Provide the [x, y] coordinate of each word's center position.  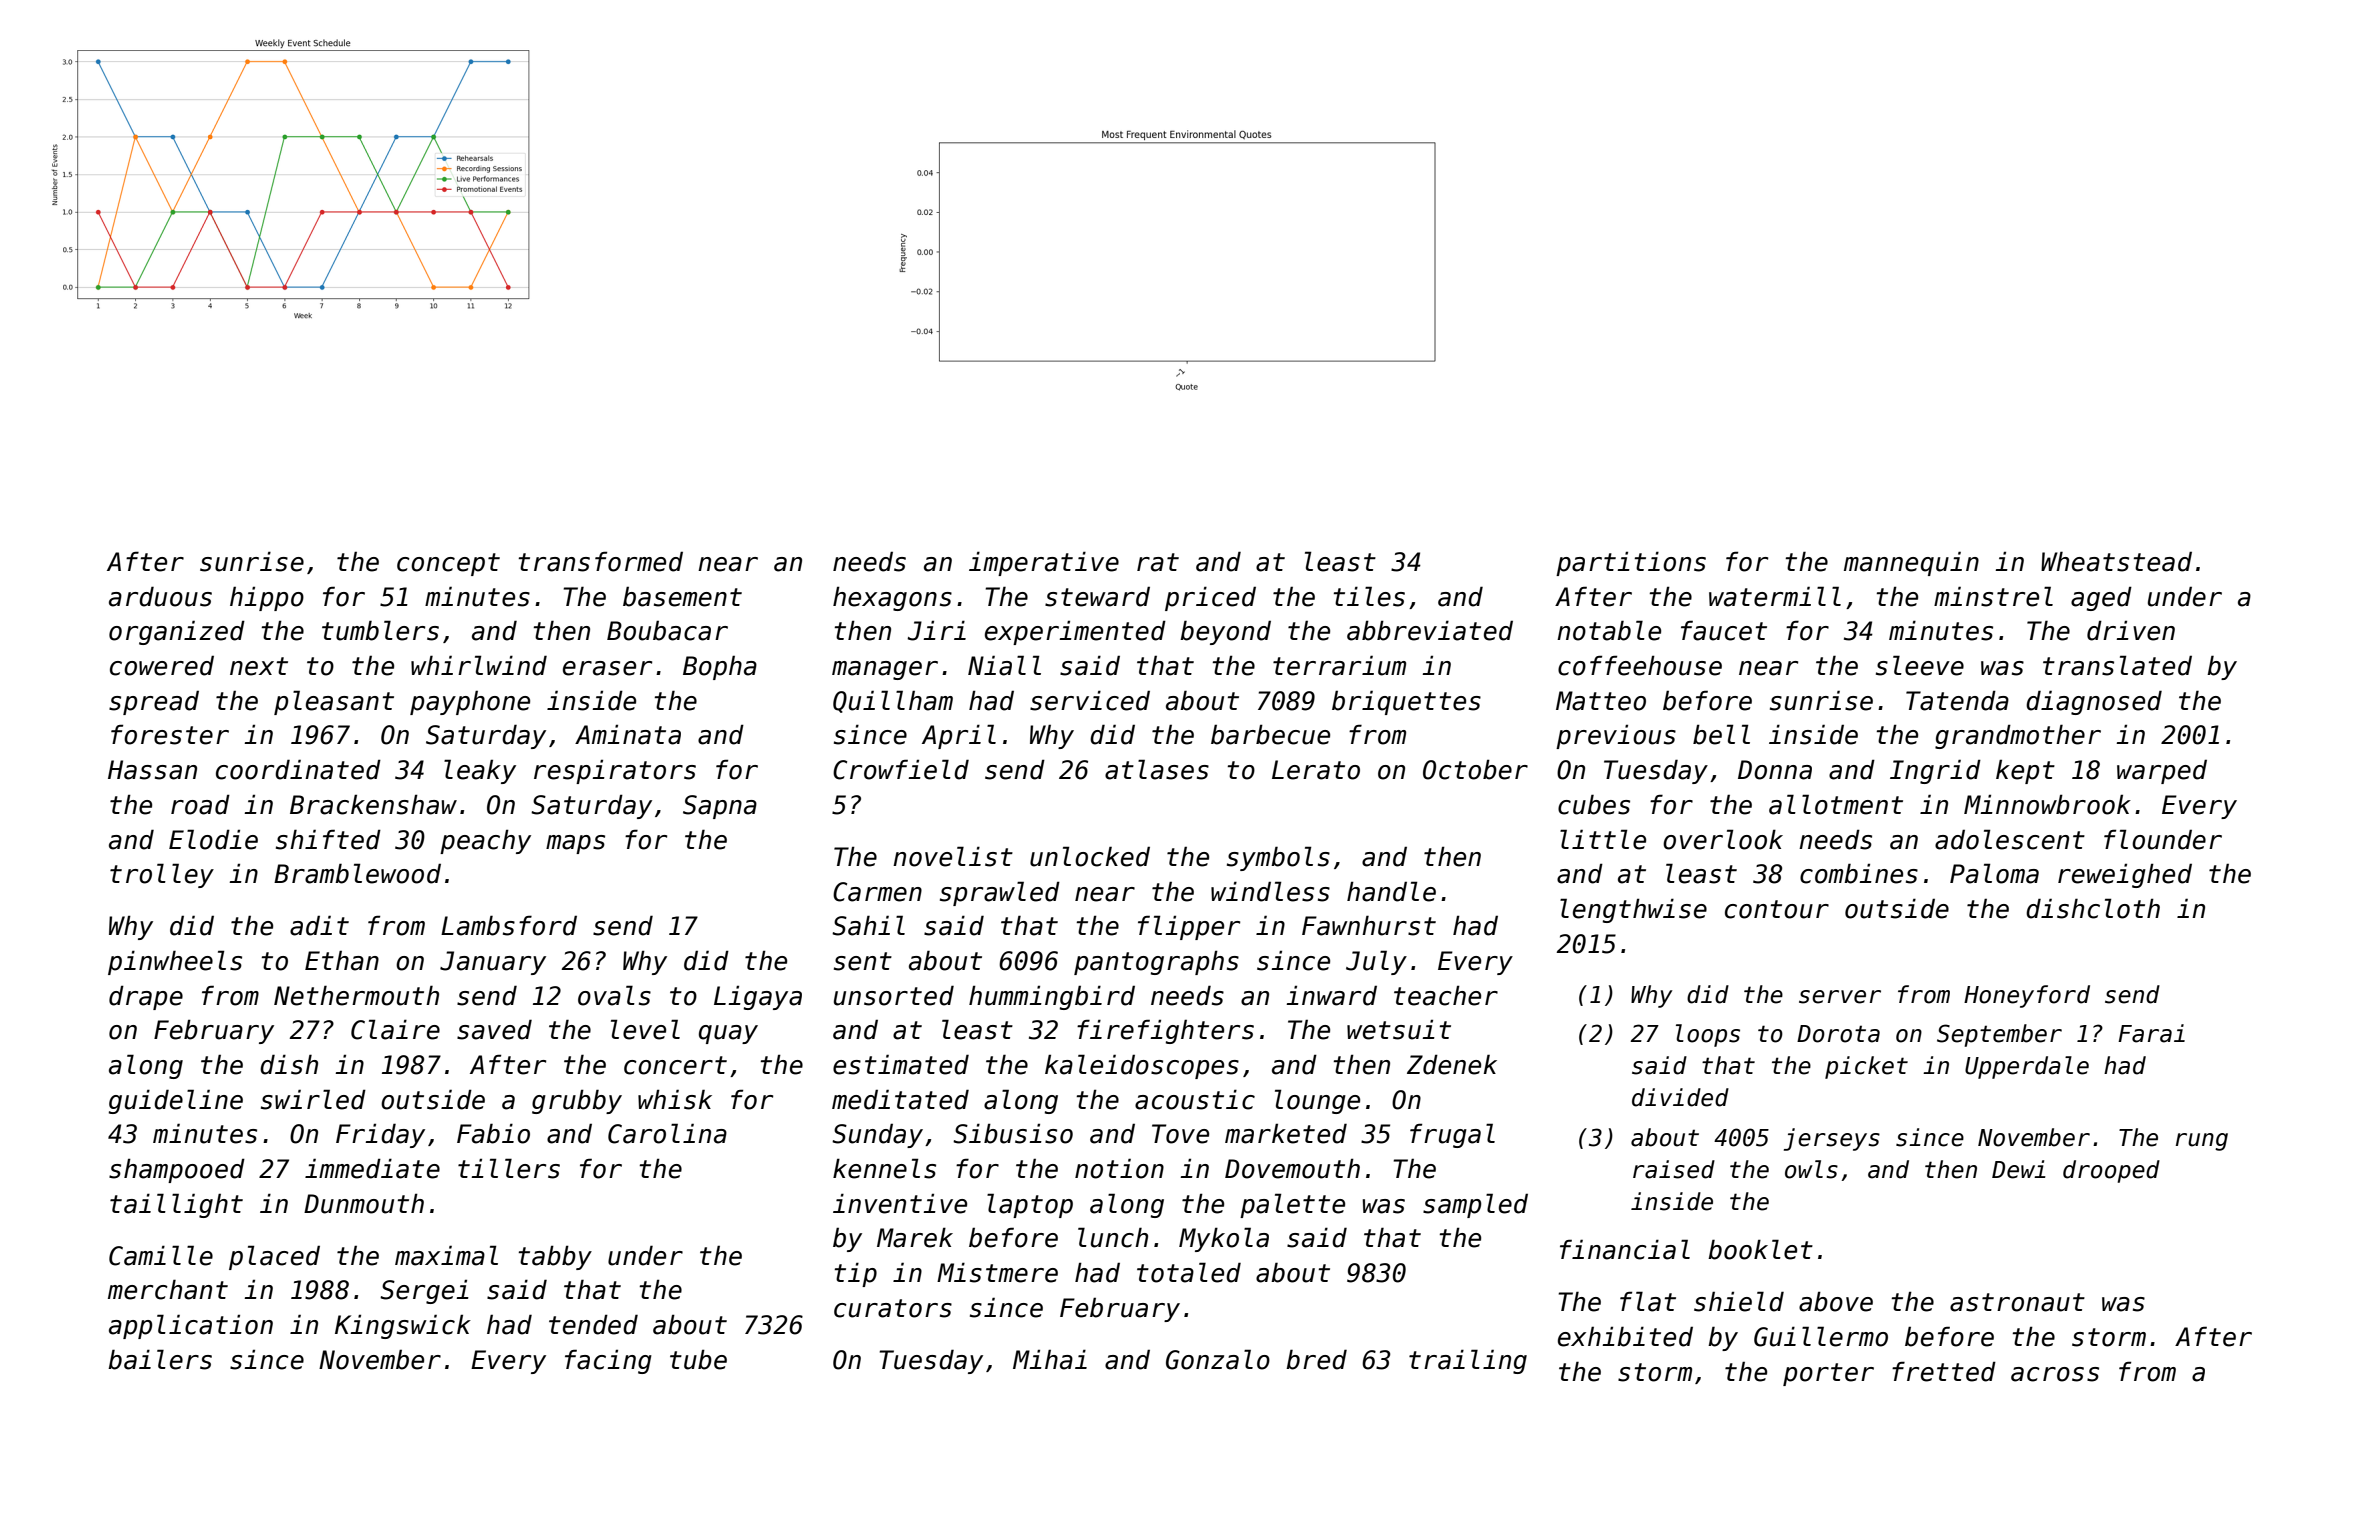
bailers [160, 1359]
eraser [607, 668]
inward [1331, 995]
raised [1674, 1169]
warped [2162, 771]
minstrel [1993, 596]
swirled [313, 1099]
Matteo [1601, 701]
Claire [395, 1029]
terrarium [1339, 665]
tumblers [380, 630]
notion [1119, 1168]
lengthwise [1633, 910]
